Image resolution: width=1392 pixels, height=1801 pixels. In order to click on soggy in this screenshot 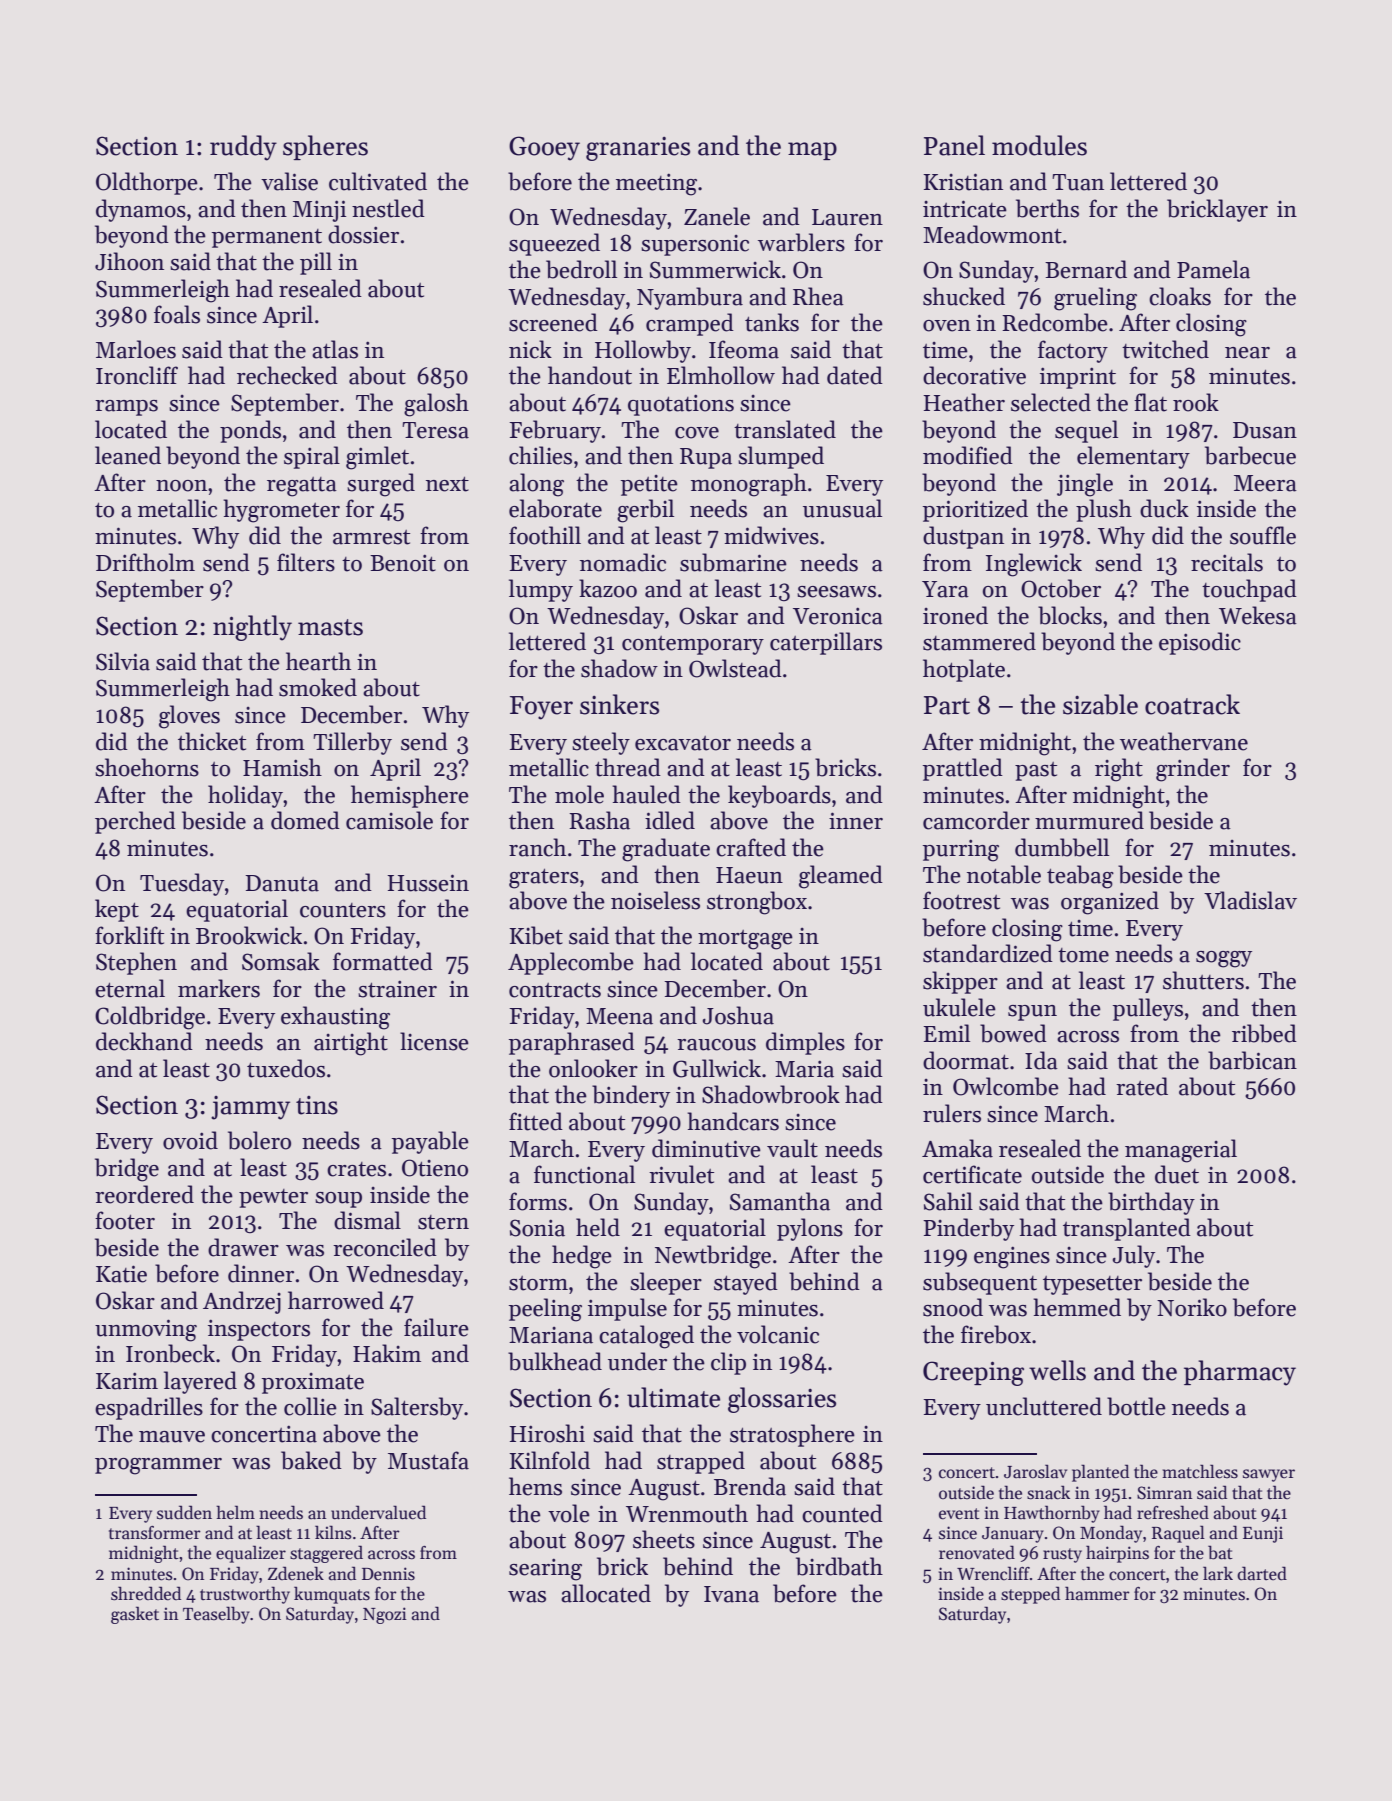, I will do `click(1224, 959)`.
